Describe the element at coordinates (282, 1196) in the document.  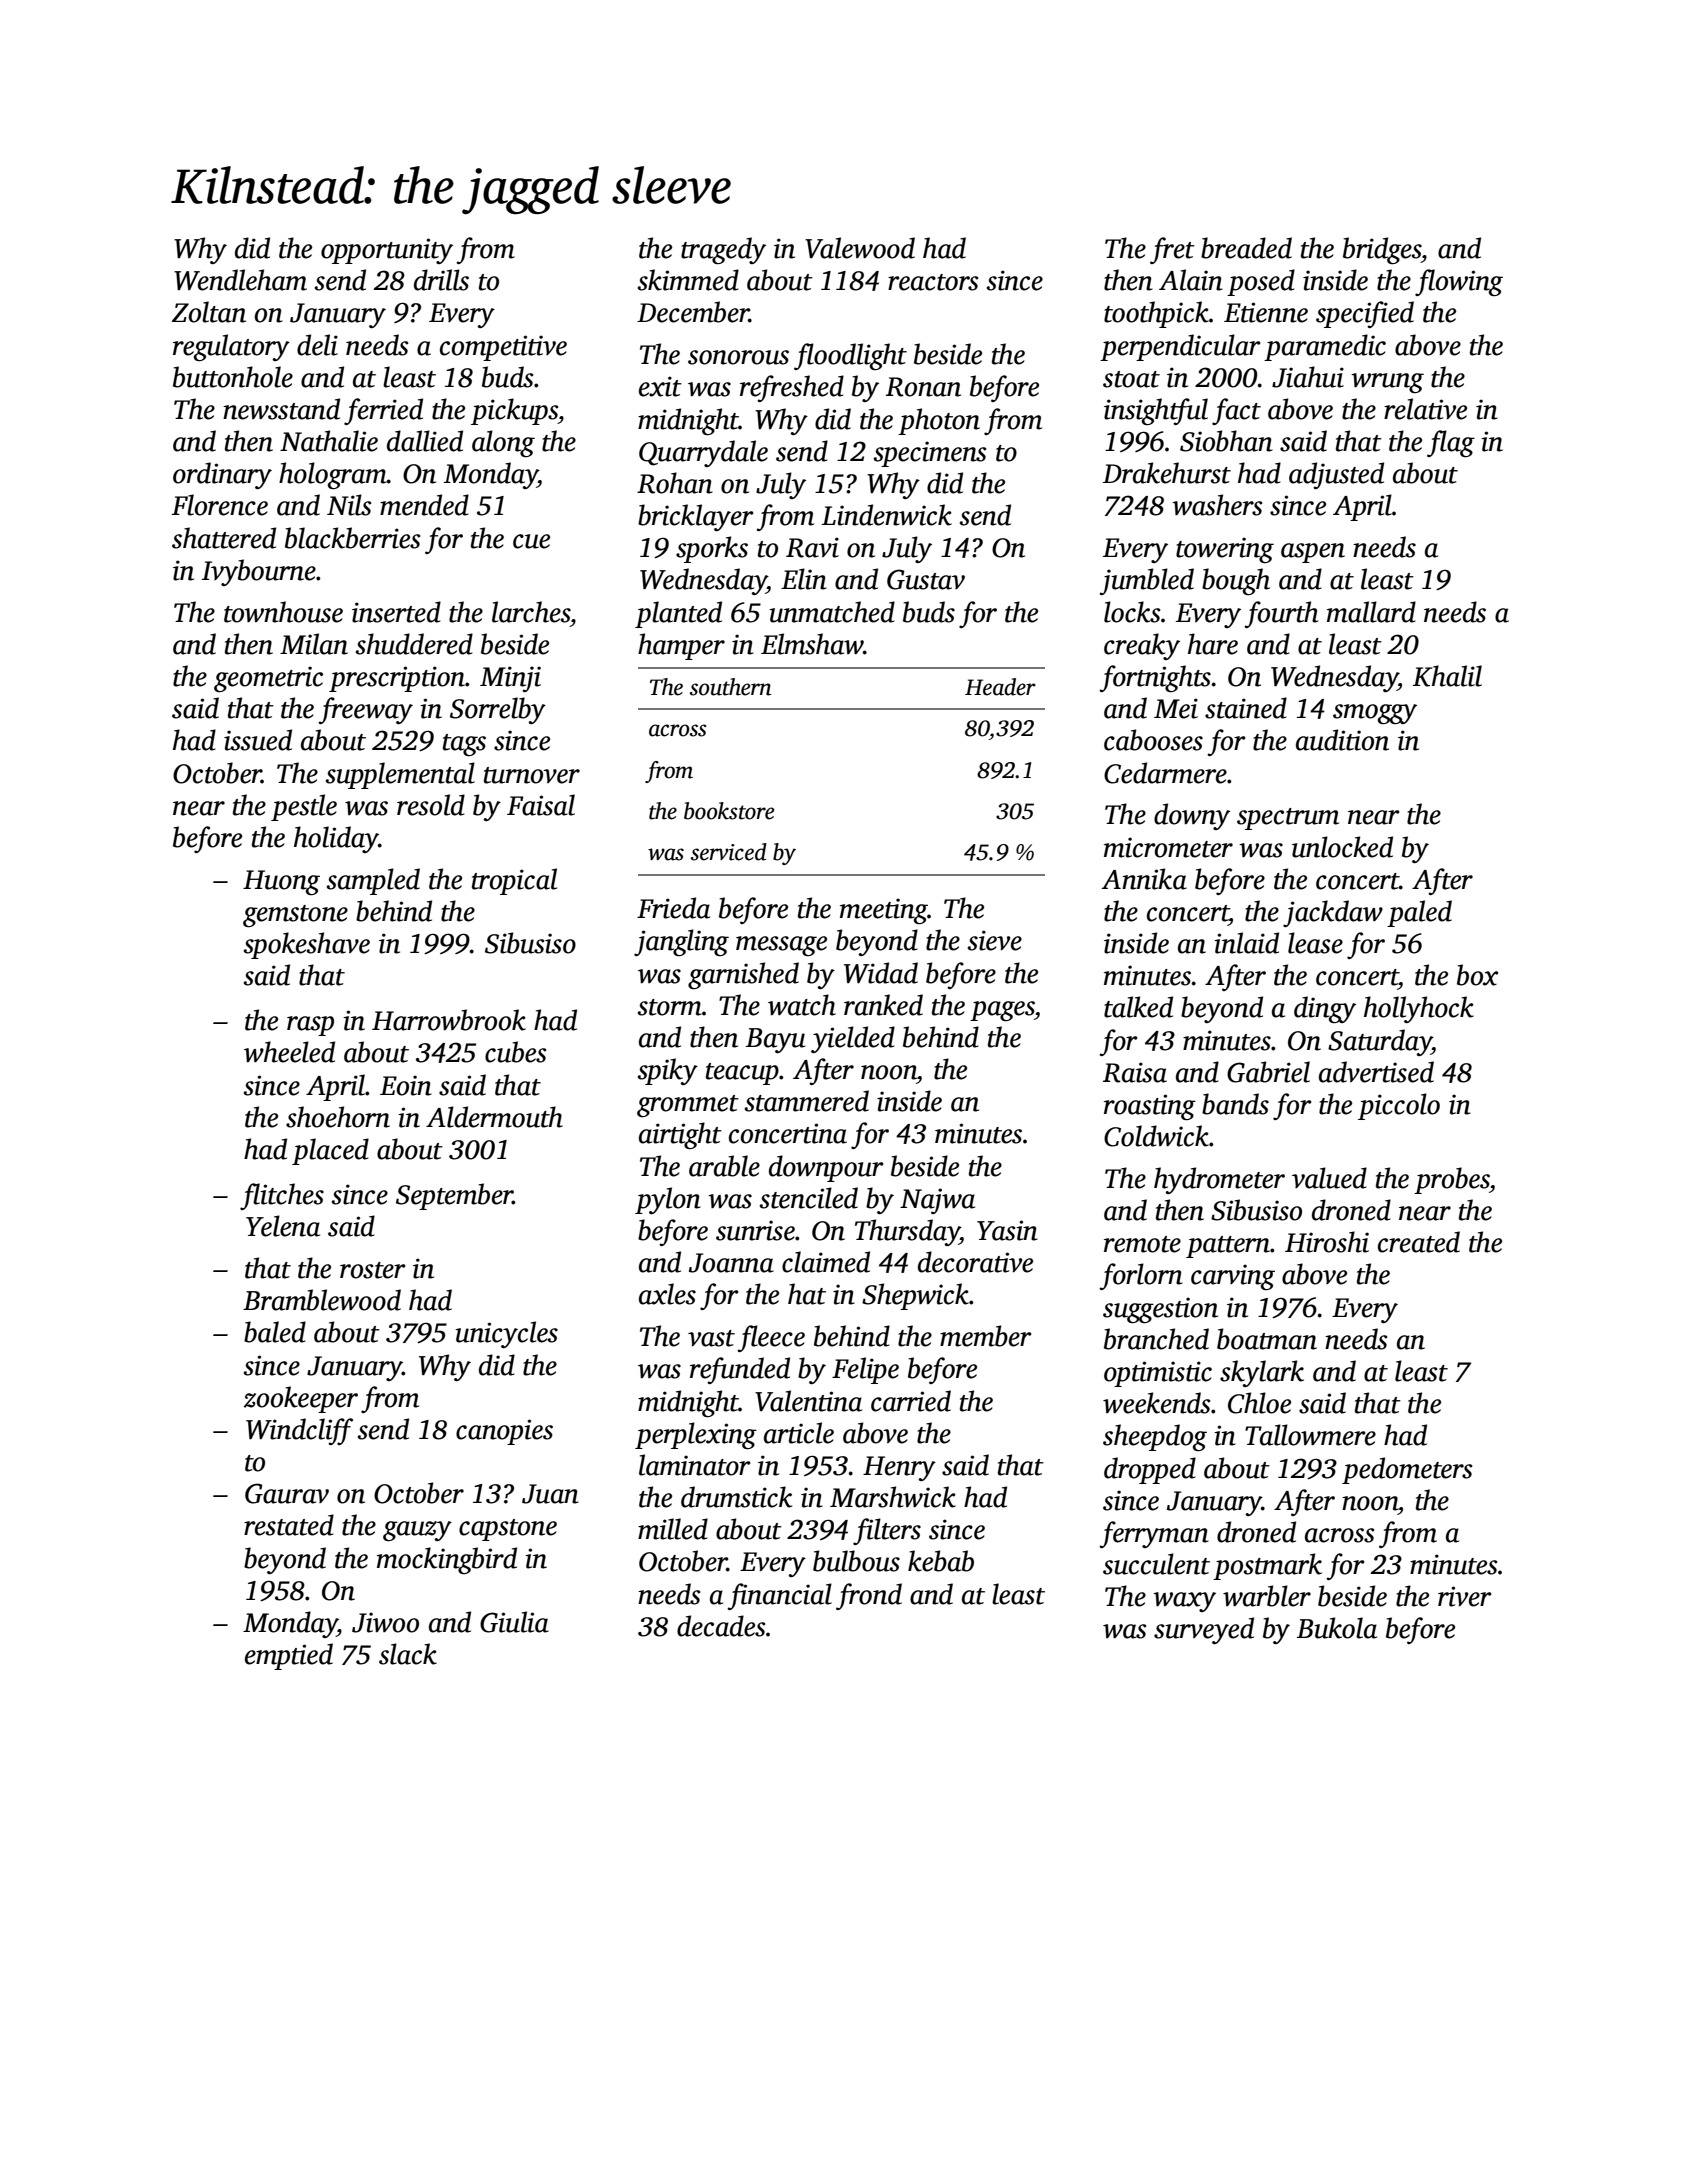
I see `flitches` at that location.
